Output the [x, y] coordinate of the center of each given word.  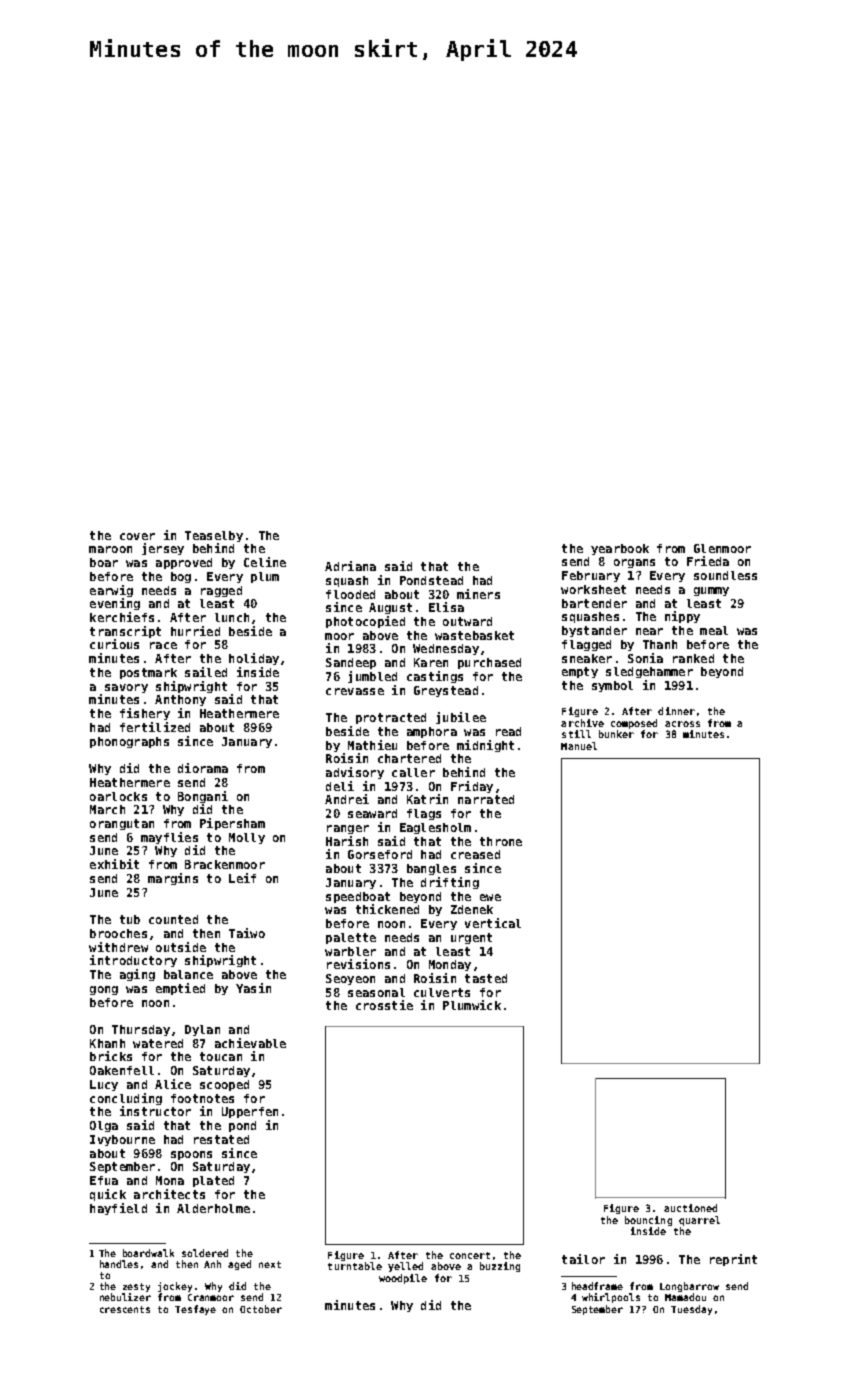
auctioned [690, 1208]
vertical [493, 923]
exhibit [114, 864]
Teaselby [214, 536]
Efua [104, 1180]
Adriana [350, 566]
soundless [725, 575]
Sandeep [351, 663]
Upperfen [250, 1112]
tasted [486, 978]
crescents [125, 1309]
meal [714, 630]
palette [351, 938]
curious [114, 644]
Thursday [141, 1030]
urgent [471, 938]
